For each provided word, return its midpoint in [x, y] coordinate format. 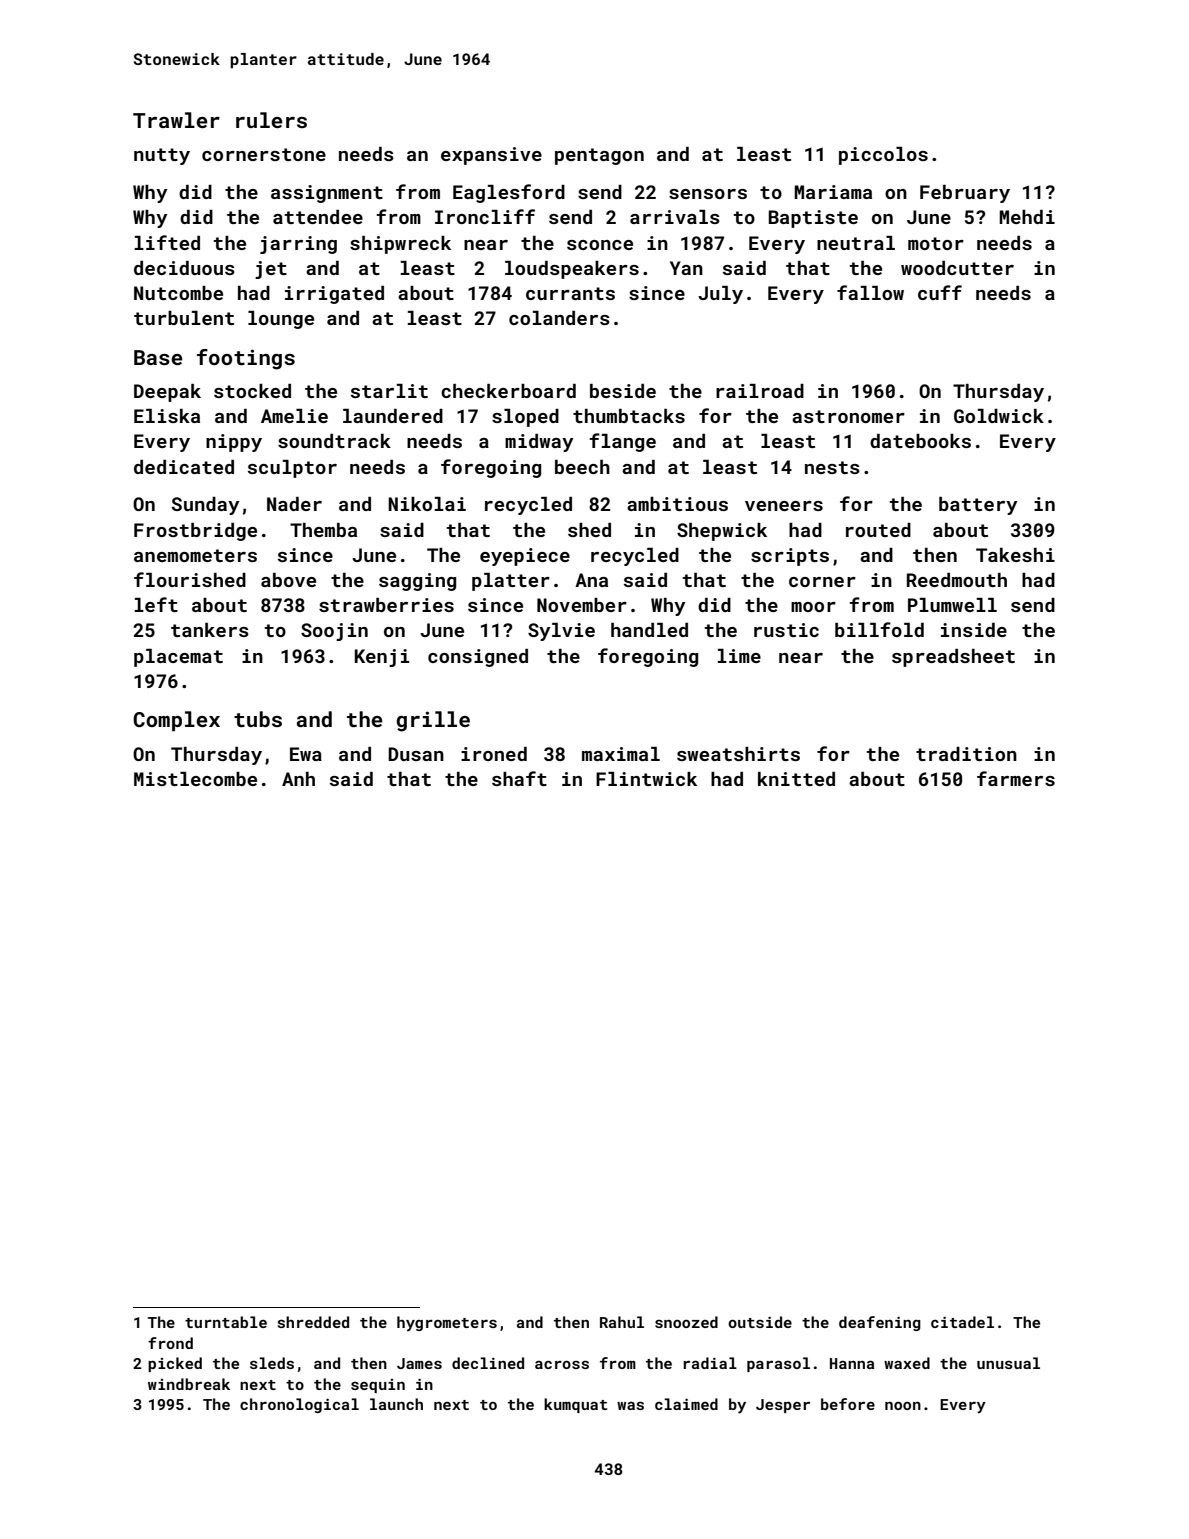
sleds [272, 1363]
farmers [1016, 778]
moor [813, 607]
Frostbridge [195, 532]
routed [878, 530]
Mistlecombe [195, 779]
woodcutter [957, 268]
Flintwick [646, 779]
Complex [176, 721]
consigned [478, 658]
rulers [271, 120]
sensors [708, 194]
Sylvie [561, 632]
